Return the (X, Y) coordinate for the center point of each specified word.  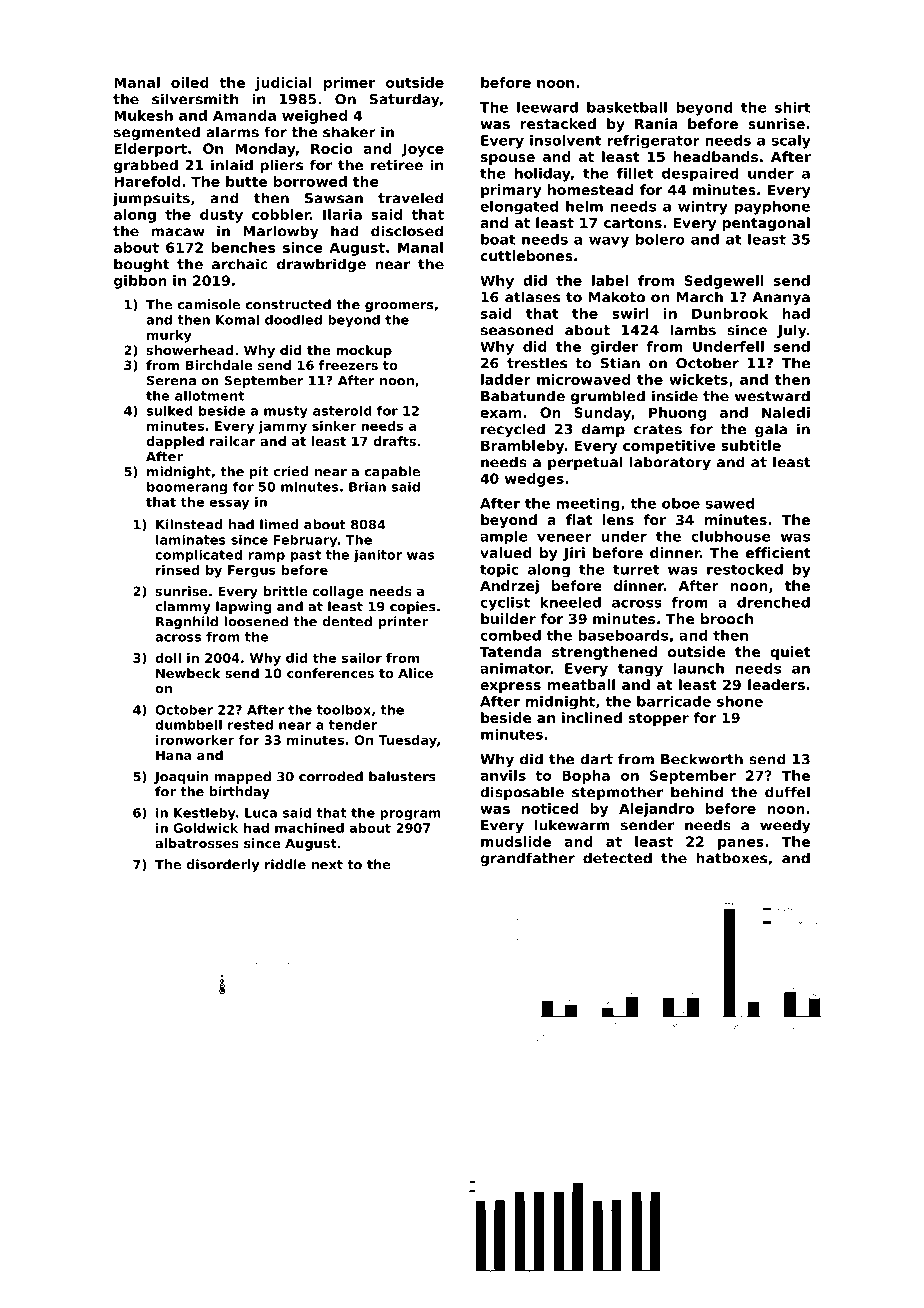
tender (353, 725)
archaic (240, 264)
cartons (633, 223)
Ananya (781, 299)
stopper (658, 719)
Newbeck (188, 673)
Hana (173, 755)
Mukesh (143, 115)
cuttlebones (526, 255)
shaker (349, 132)
